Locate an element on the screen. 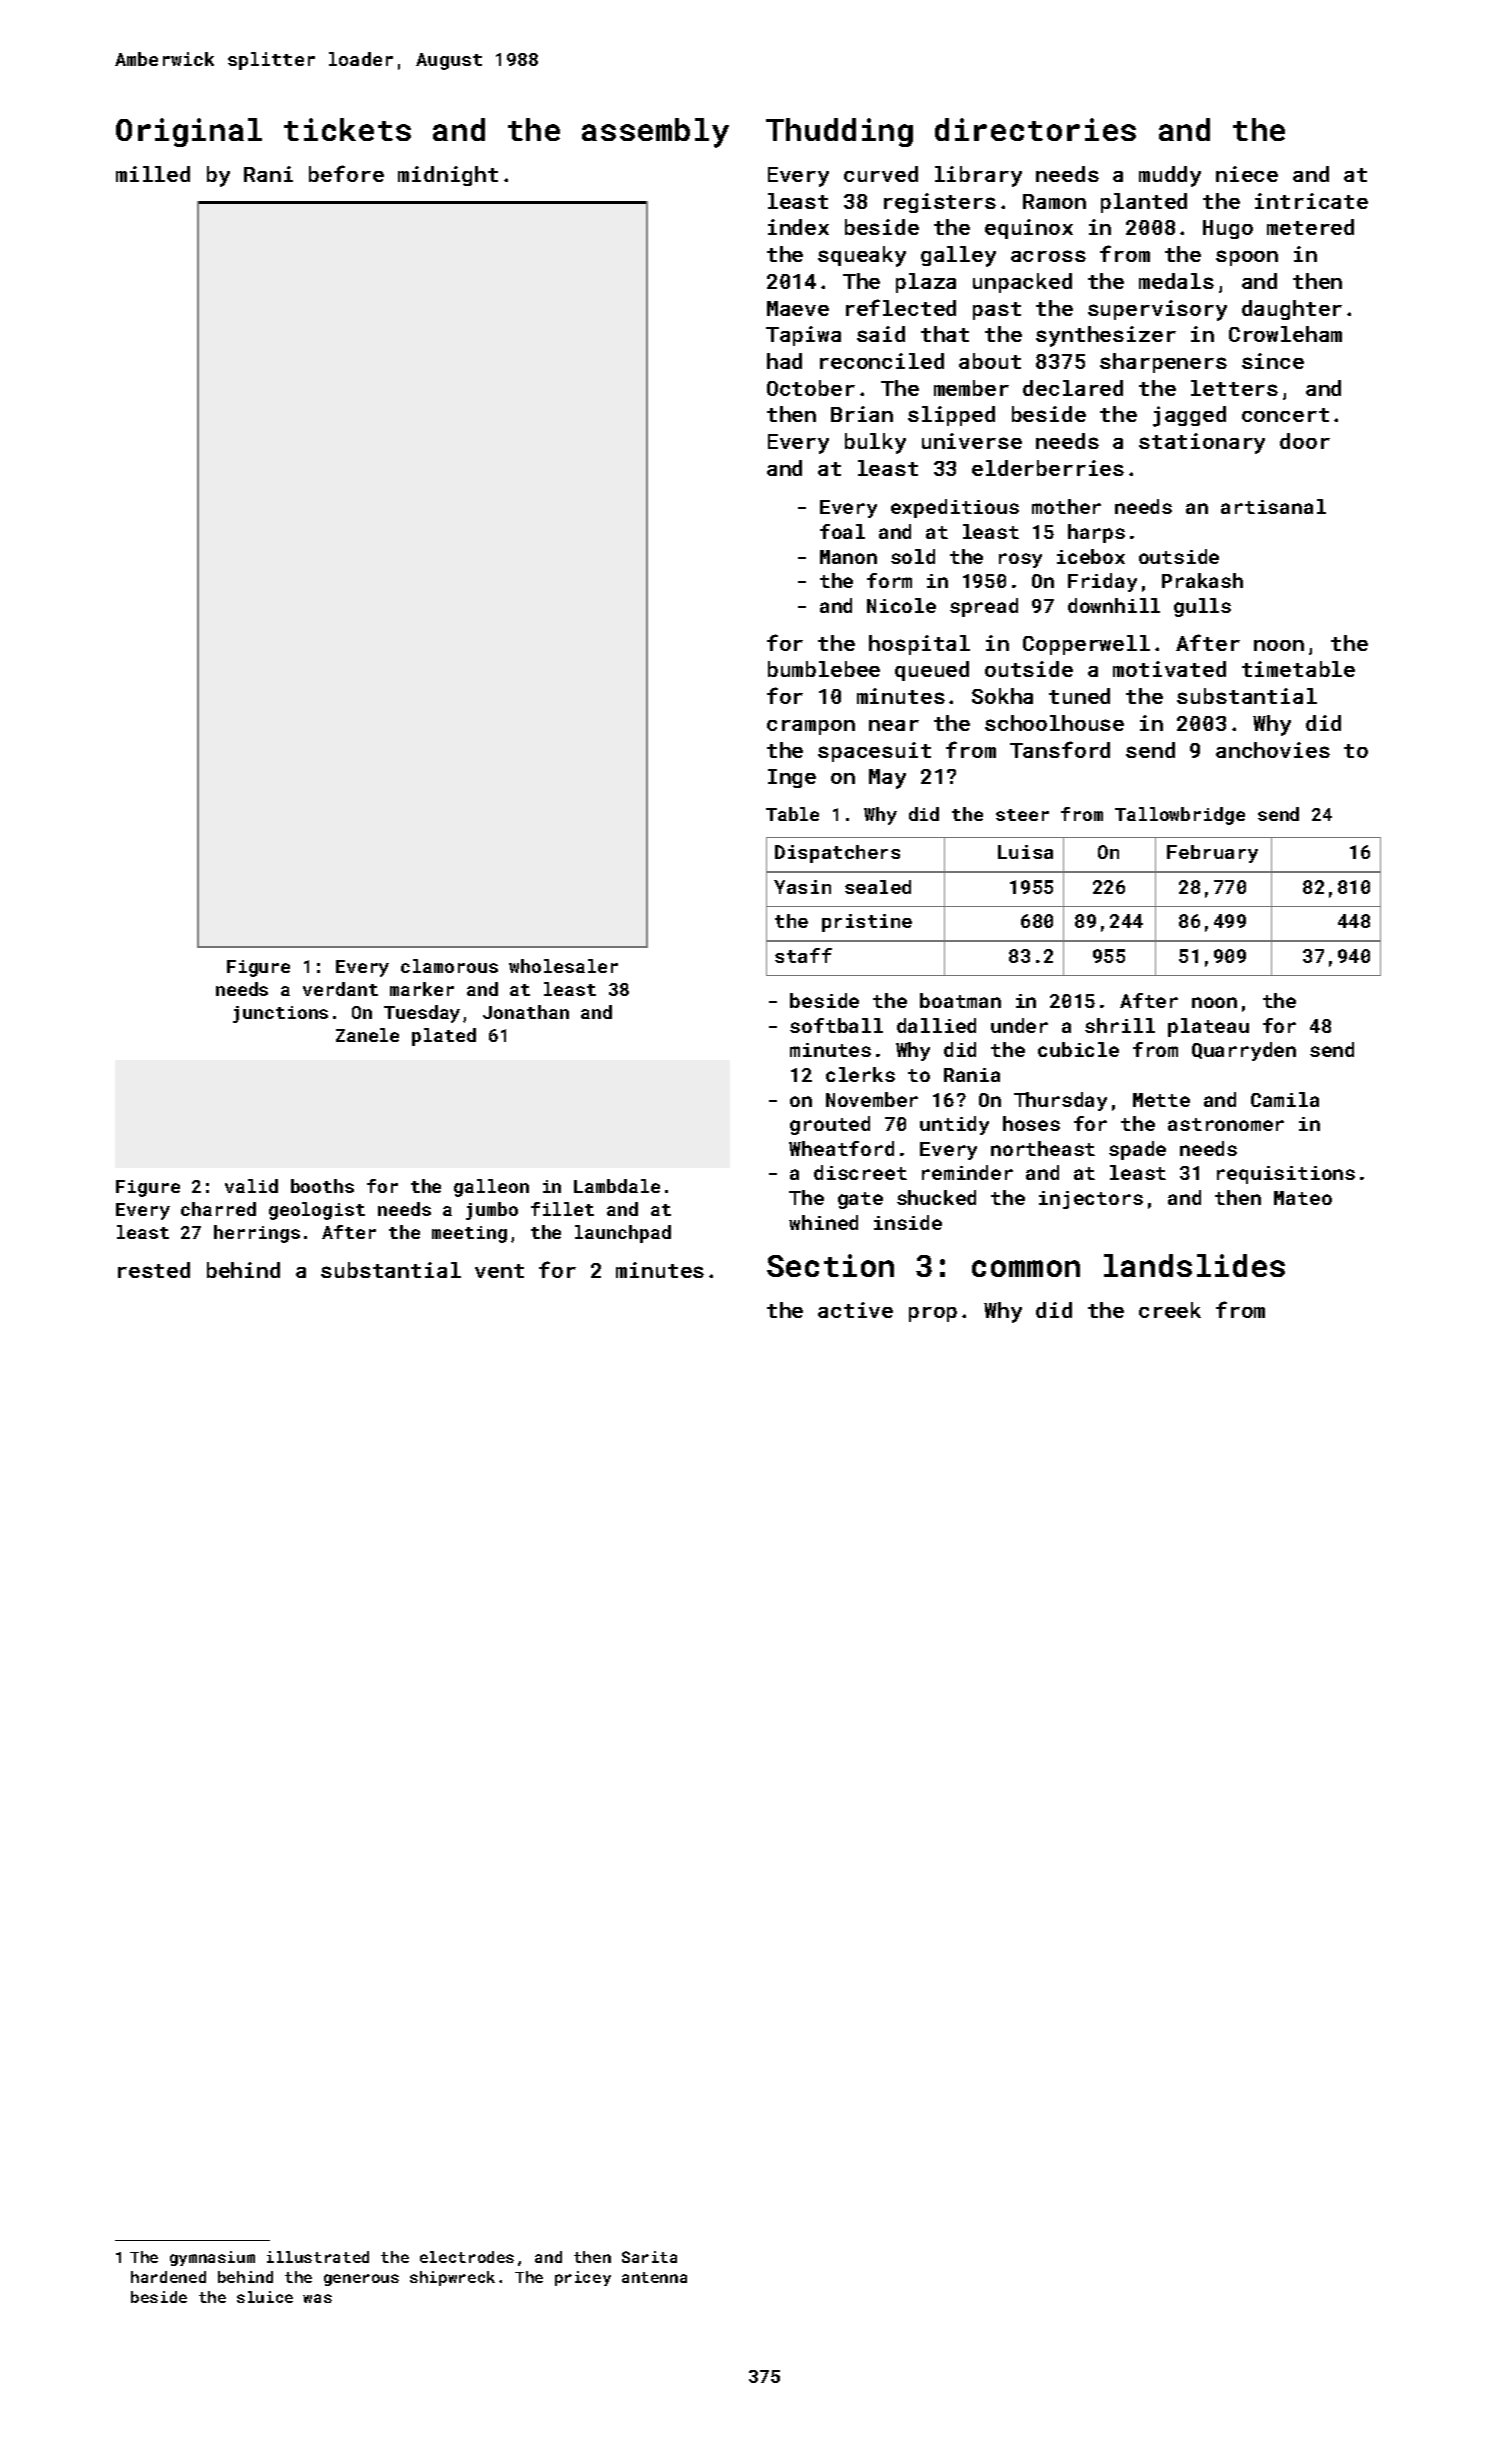 This screenshot has width=1496, height=2464. daughter is located at coordinates (1292, 310).
